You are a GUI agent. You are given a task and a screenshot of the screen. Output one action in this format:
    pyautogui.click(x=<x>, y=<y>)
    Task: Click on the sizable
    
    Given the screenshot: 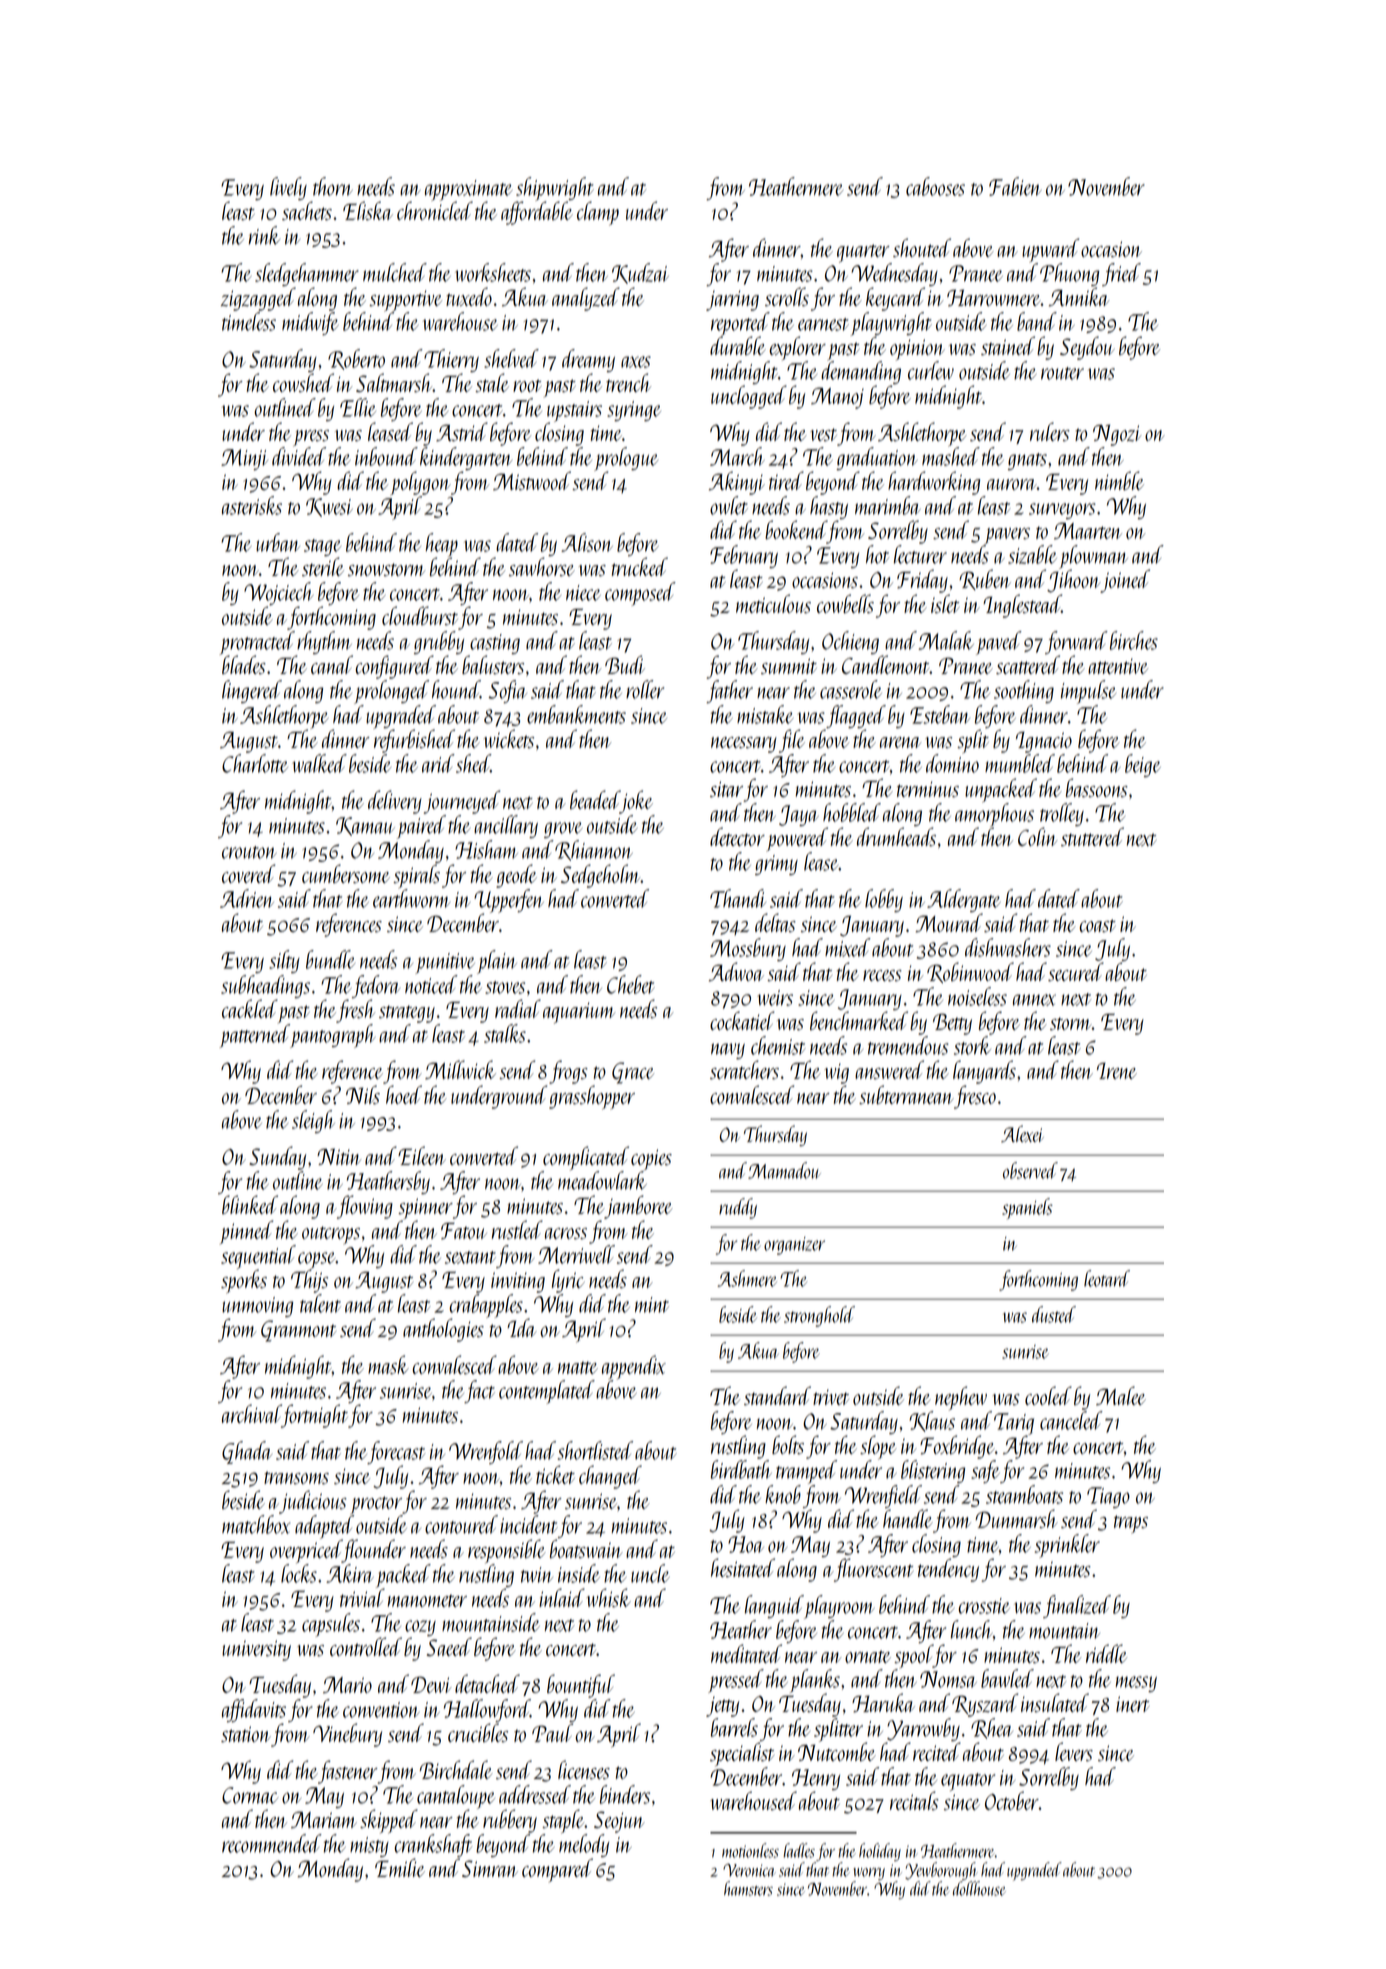 What is the action you would take?
    pyautogui.click(x=1032, y=554)
